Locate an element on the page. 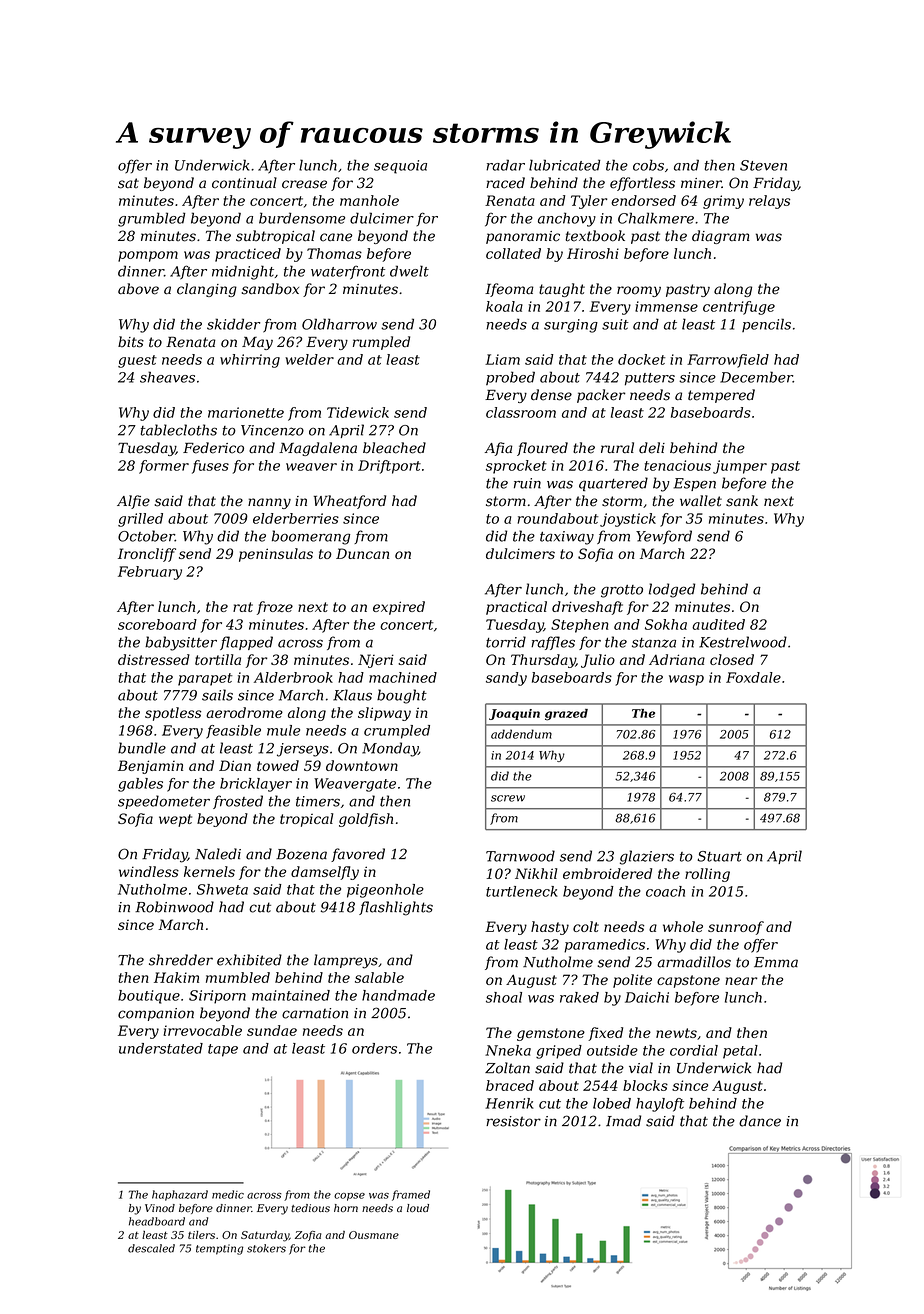  Benjamin is located at coordinates (150, 767).
